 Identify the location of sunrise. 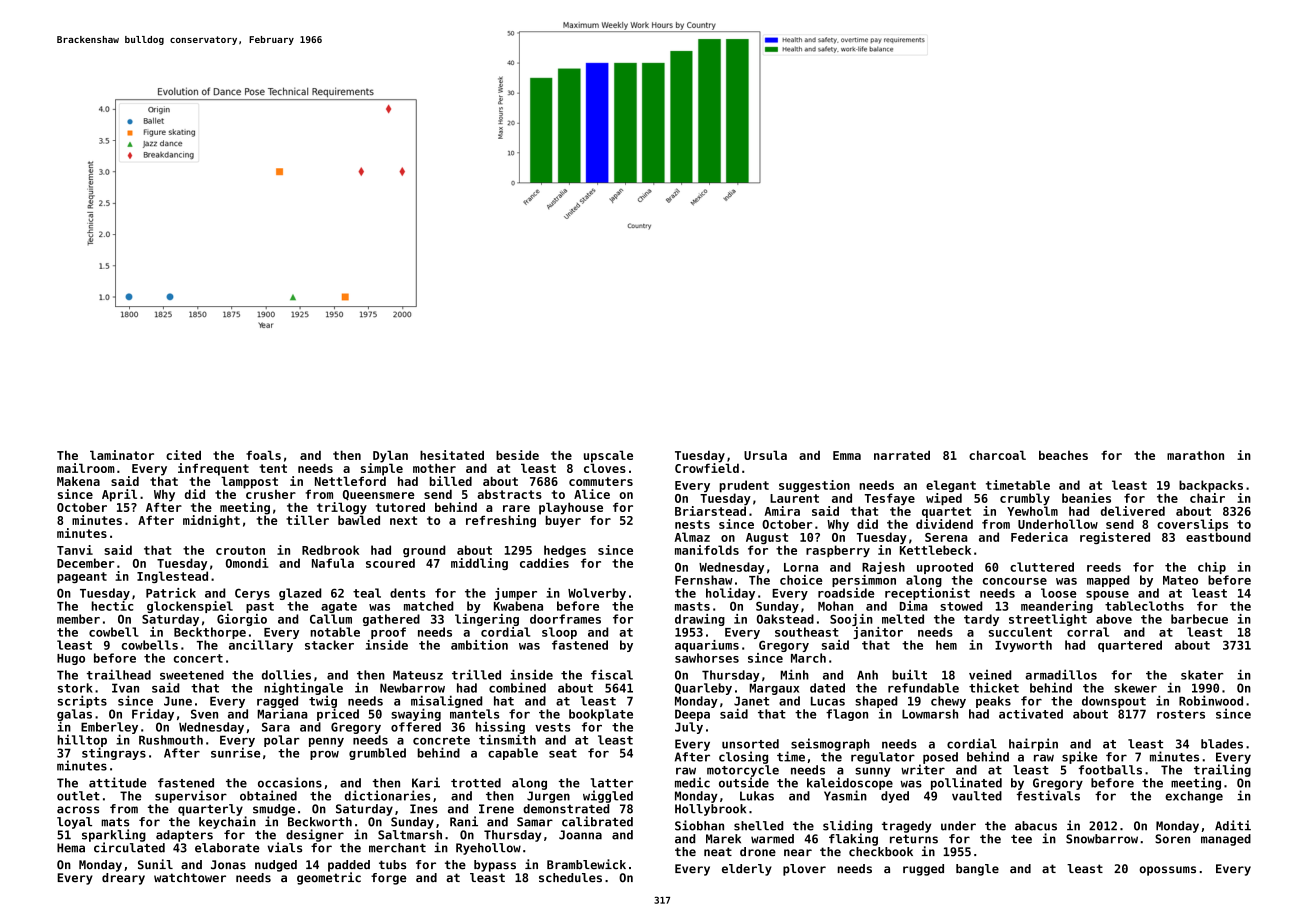
(235, 752).
